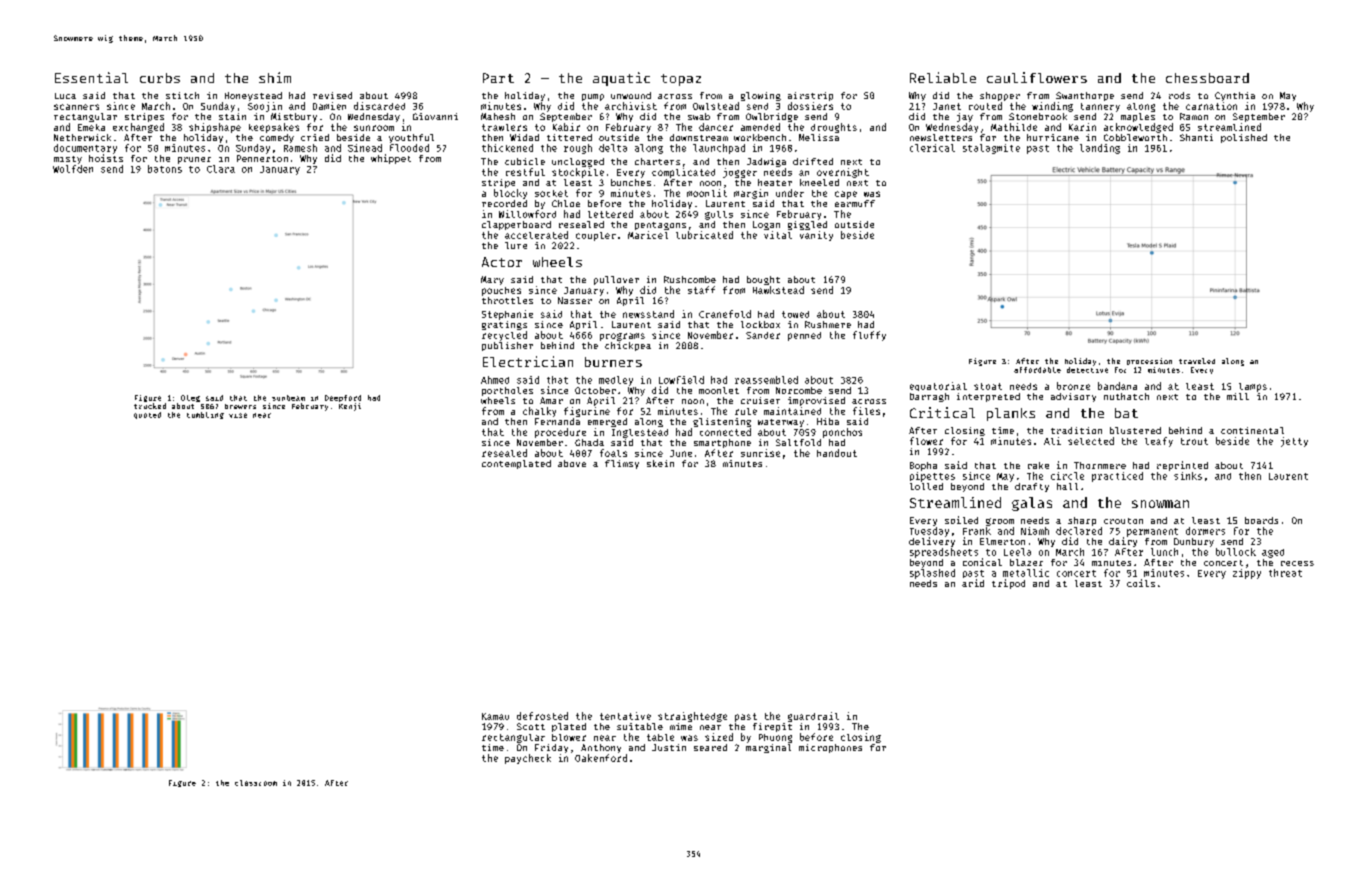 This image has width=1372, height=887. Describe the element at coordinates (719, 215) in the image. I see `gulls` at that location.
